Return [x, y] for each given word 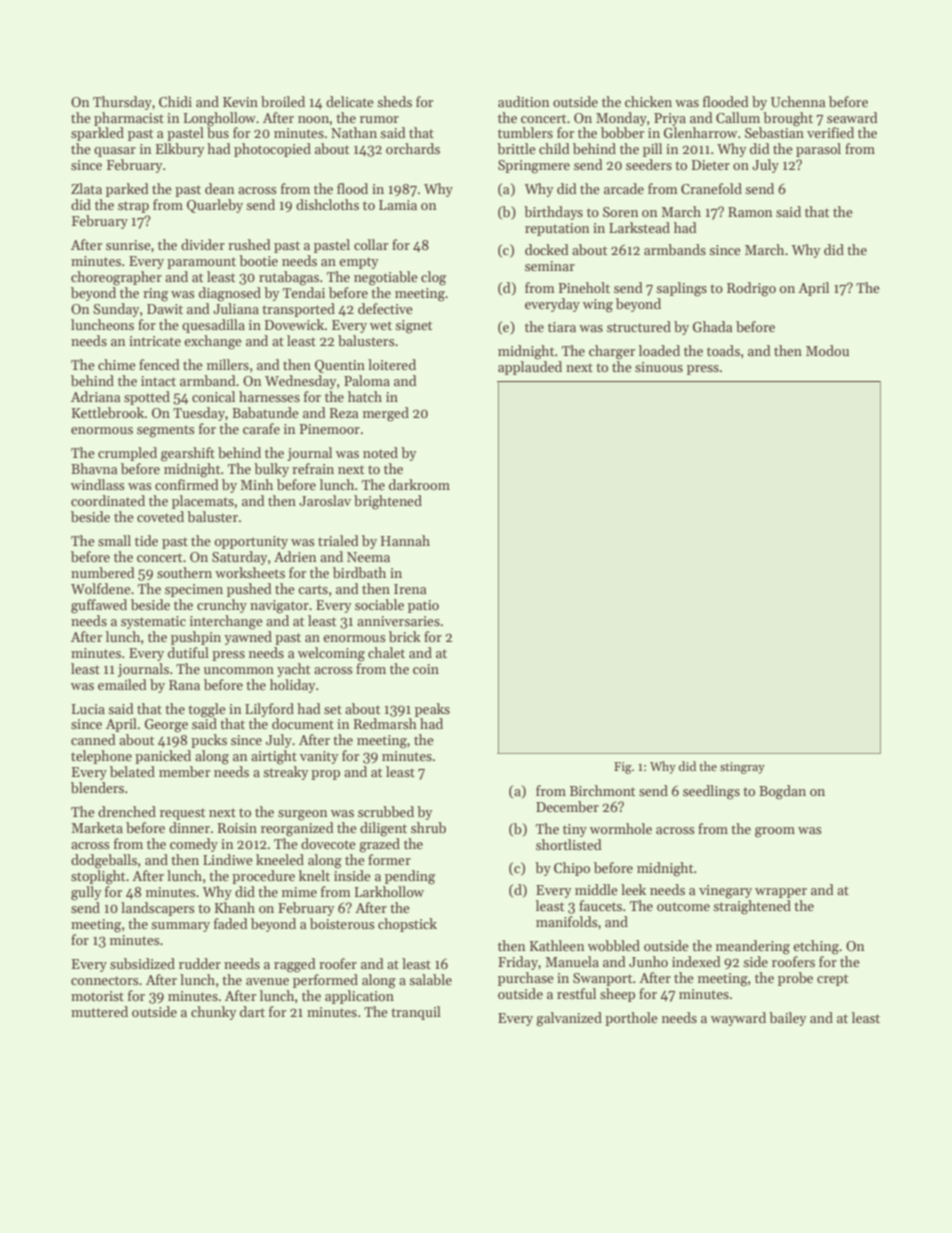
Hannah [405, 540]
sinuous [659, 367]
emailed [122, 684]
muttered [99, 1011]
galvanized [569, 1019]
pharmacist [129, 119]
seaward [852, 117]
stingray [742, 768]
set [333, 709]
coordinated [108, 500]
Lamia [398, 205]
